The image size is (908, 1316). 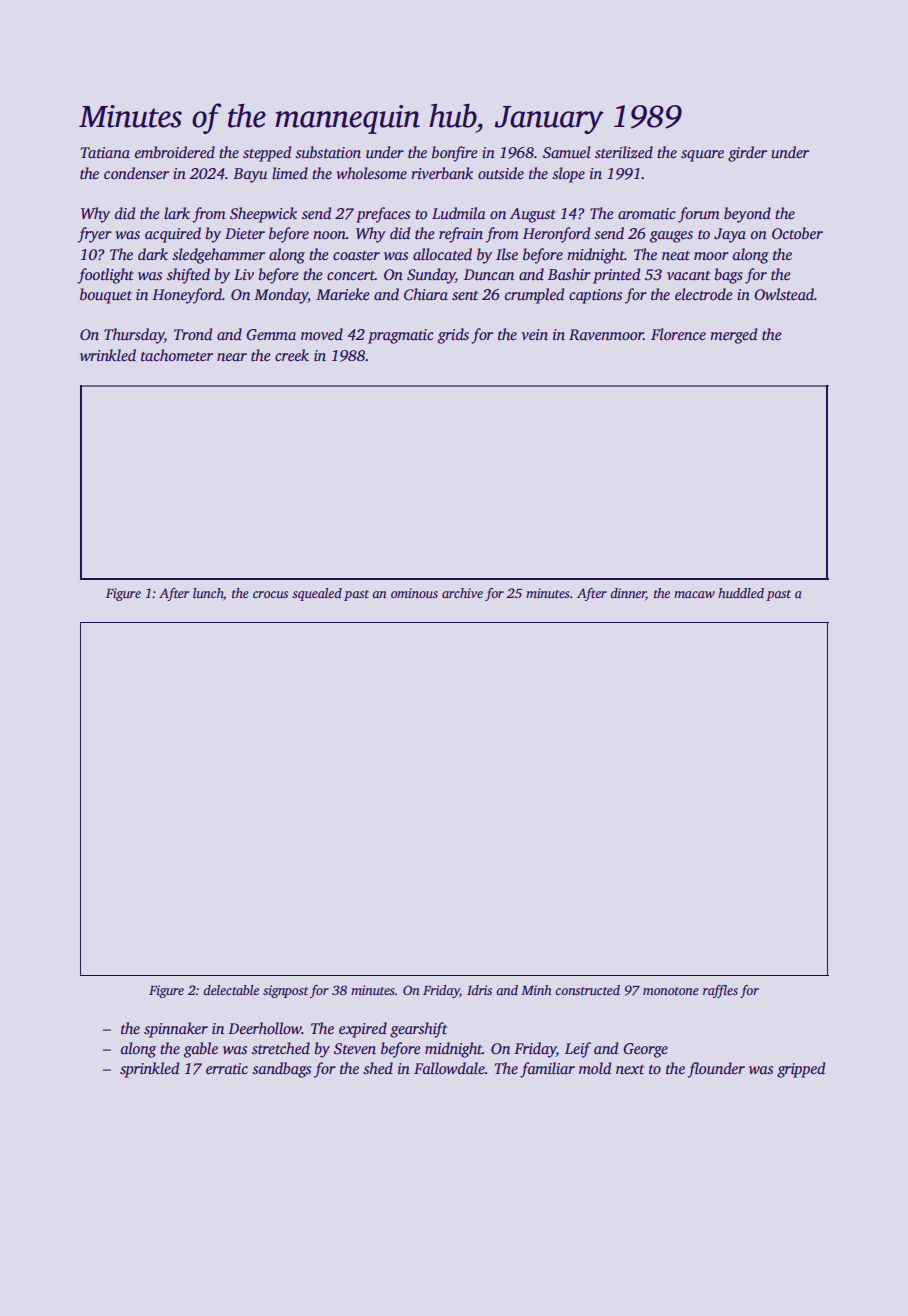 I want to click on signpost, so click(x=285, y=991).
